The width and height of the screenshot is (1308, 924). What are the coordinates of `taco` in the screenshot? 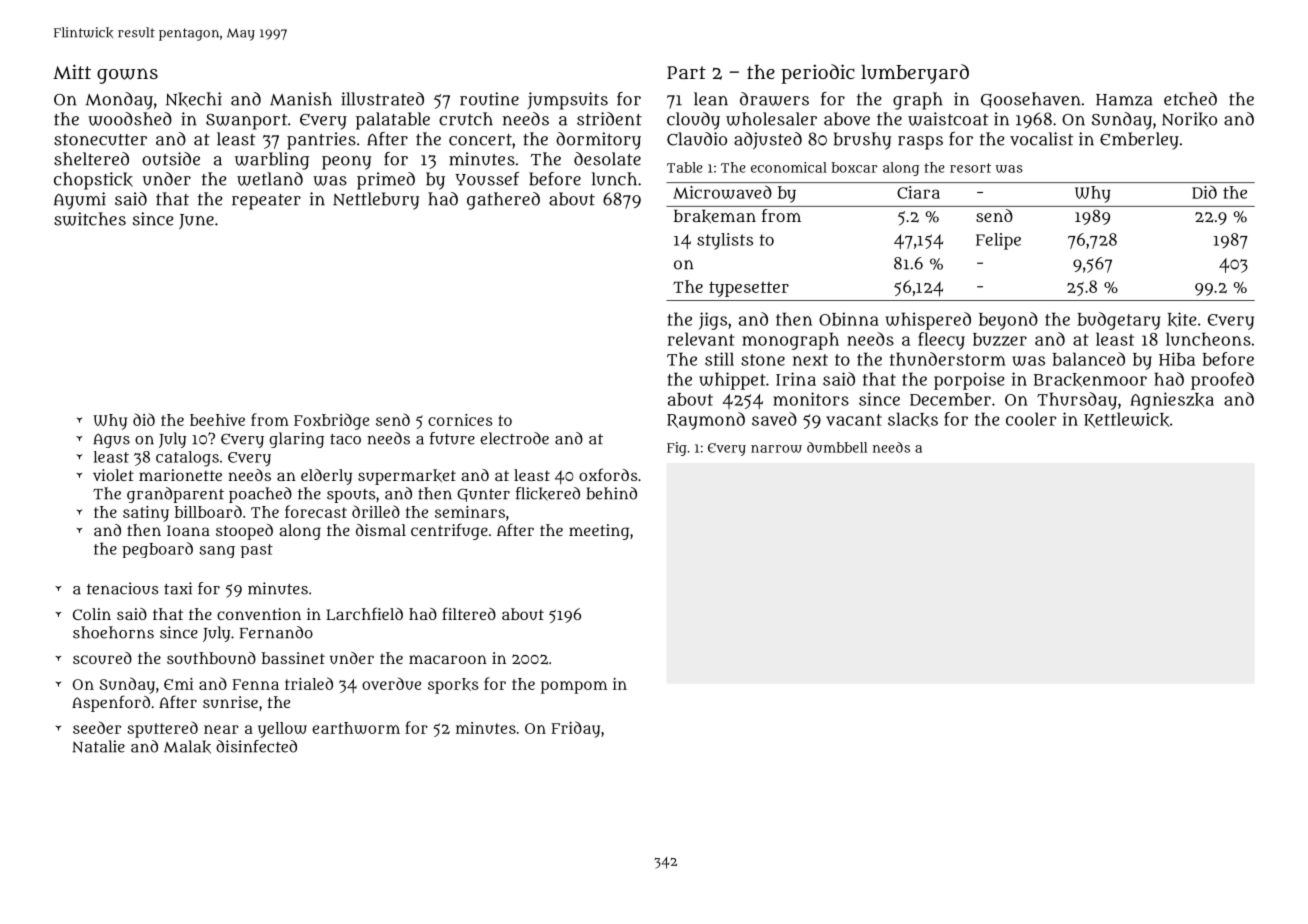 It's located at (345, 439).
